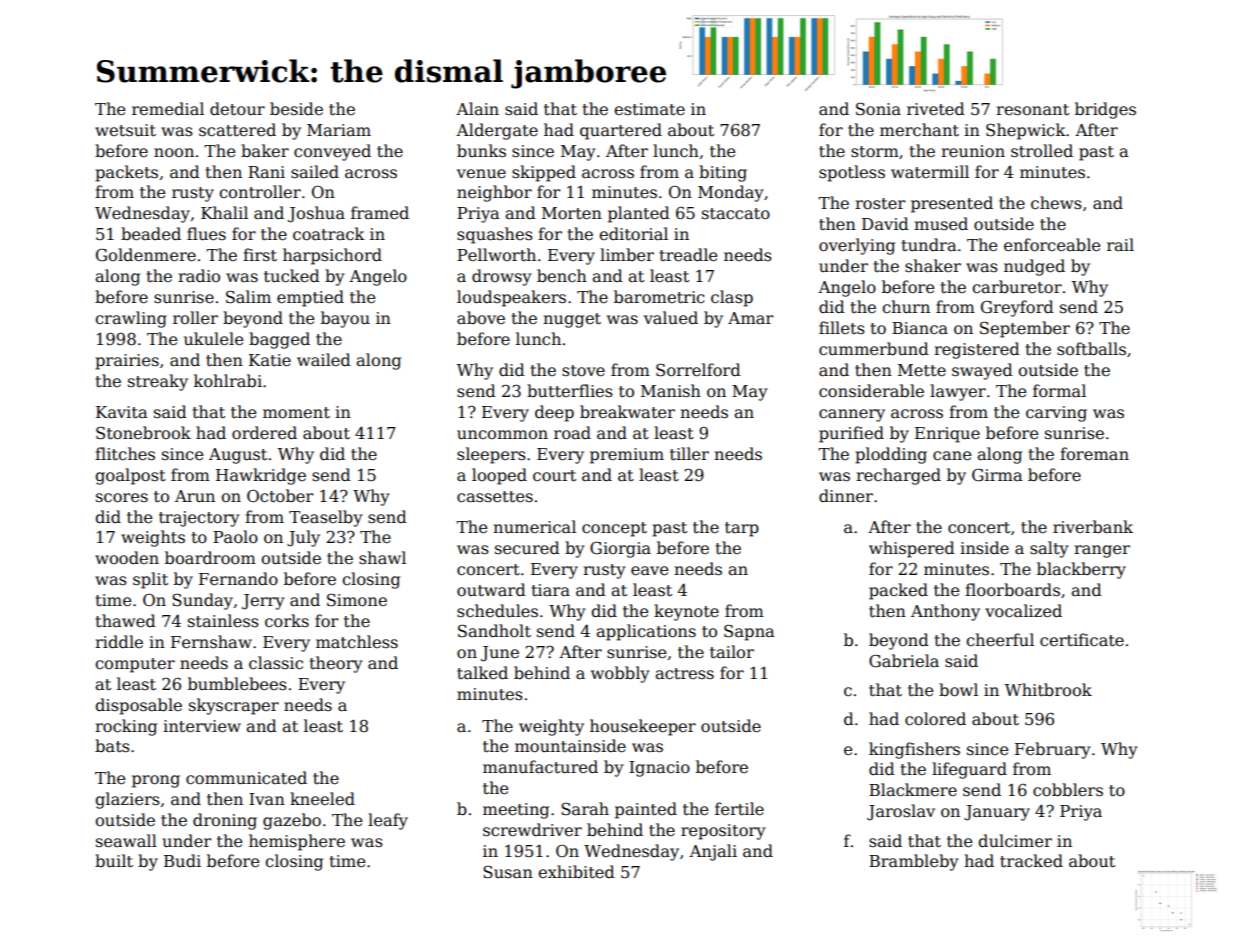 This screenshot has width=1233, height=952. What do you see at coordinates (713, 852) in the screenshot?
I see `Anjali` at bounding box center [713, 852].
